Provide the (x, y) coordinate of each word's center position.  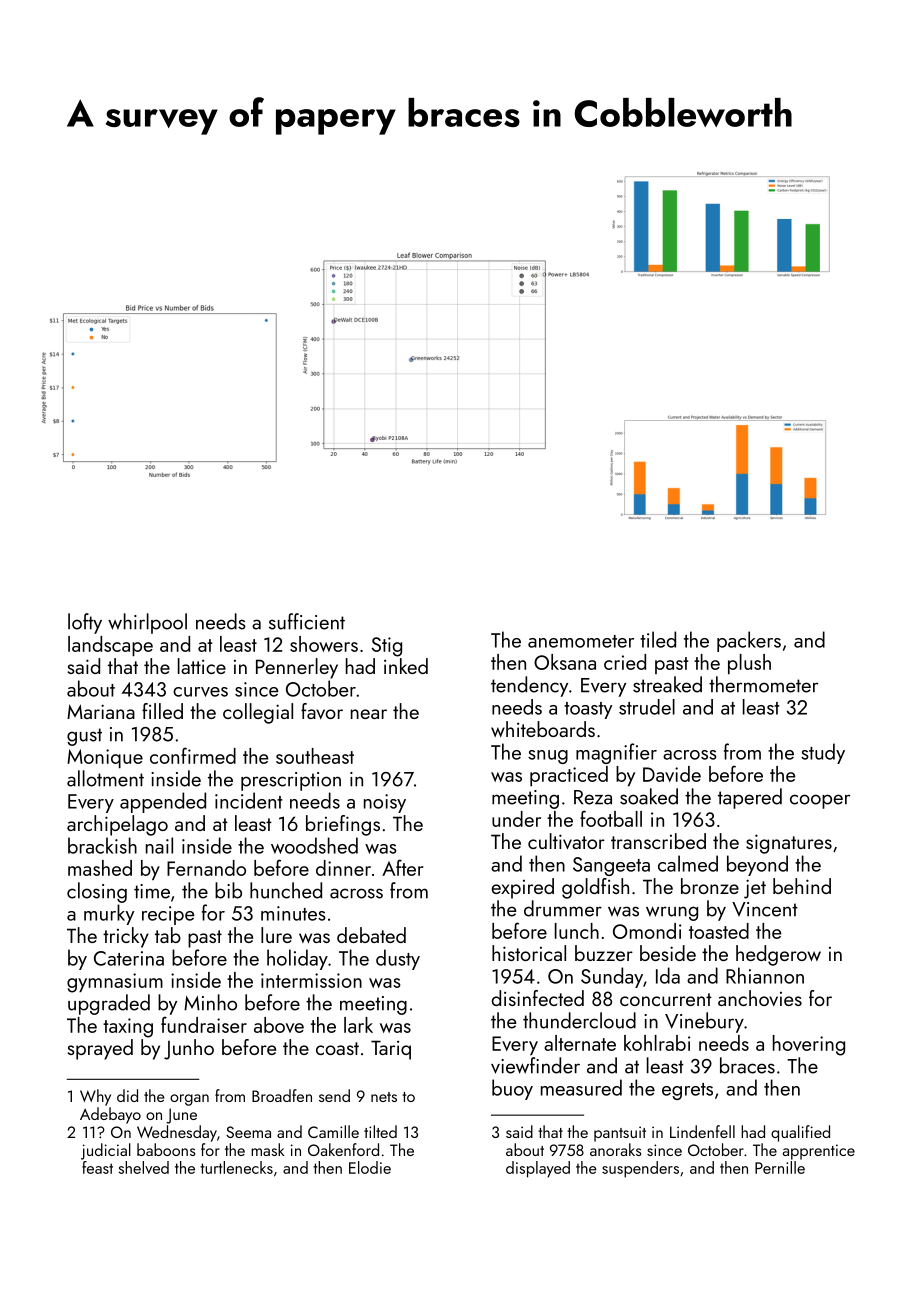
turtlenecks (236, 1167)
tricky (126, 937)
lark (358, 1025)
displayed (538, 1169)
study (823, 753)
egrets (687, 1091)
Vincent (765, 909)
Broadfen (282, 1095)
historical (529, 953)
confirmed (193, 755)
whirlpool (147, 623)
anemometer (581, 641)
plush (749, 664)
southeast (315, 756)
